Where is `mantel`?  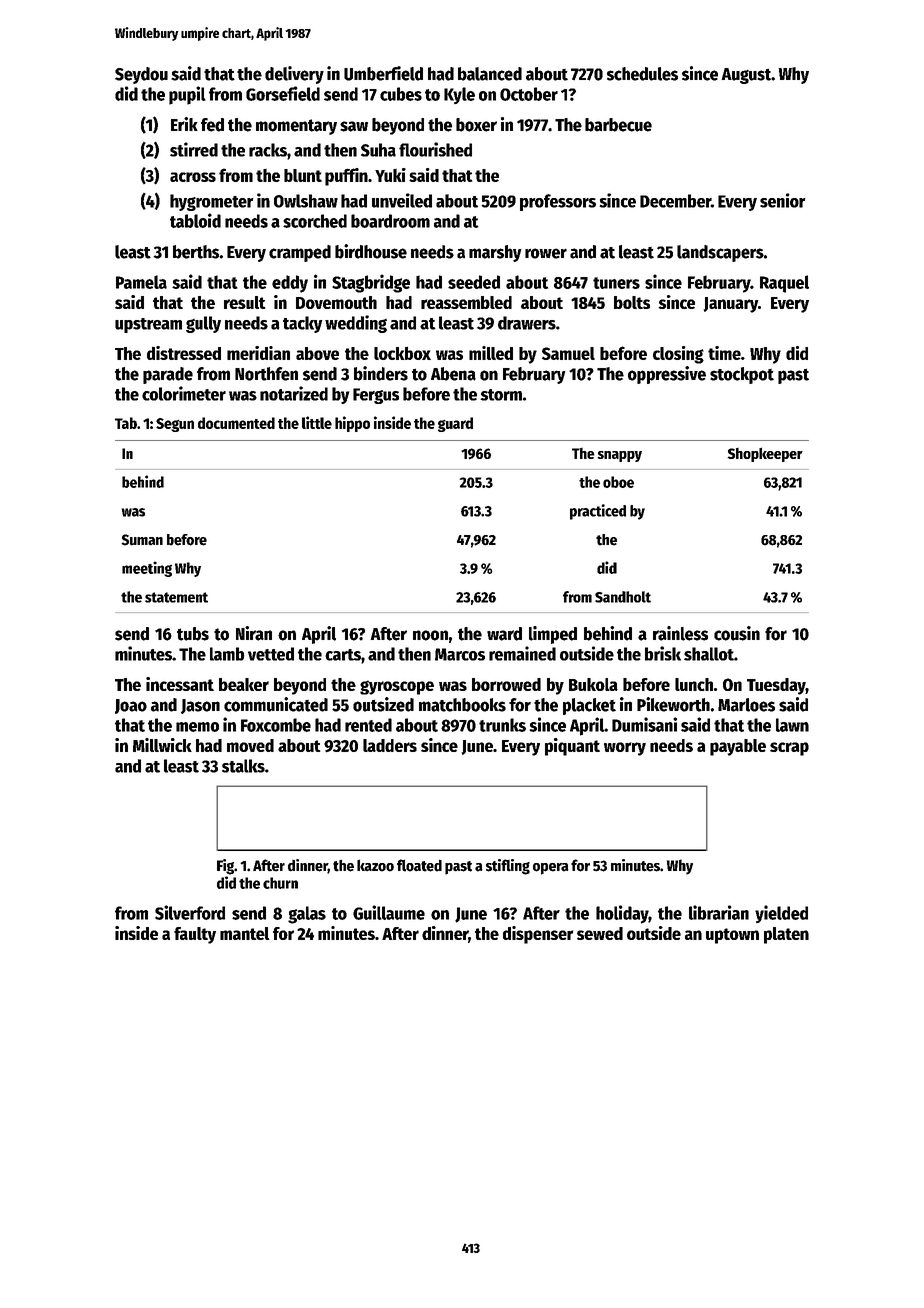 mantel is located at coordinates (245, 933).
